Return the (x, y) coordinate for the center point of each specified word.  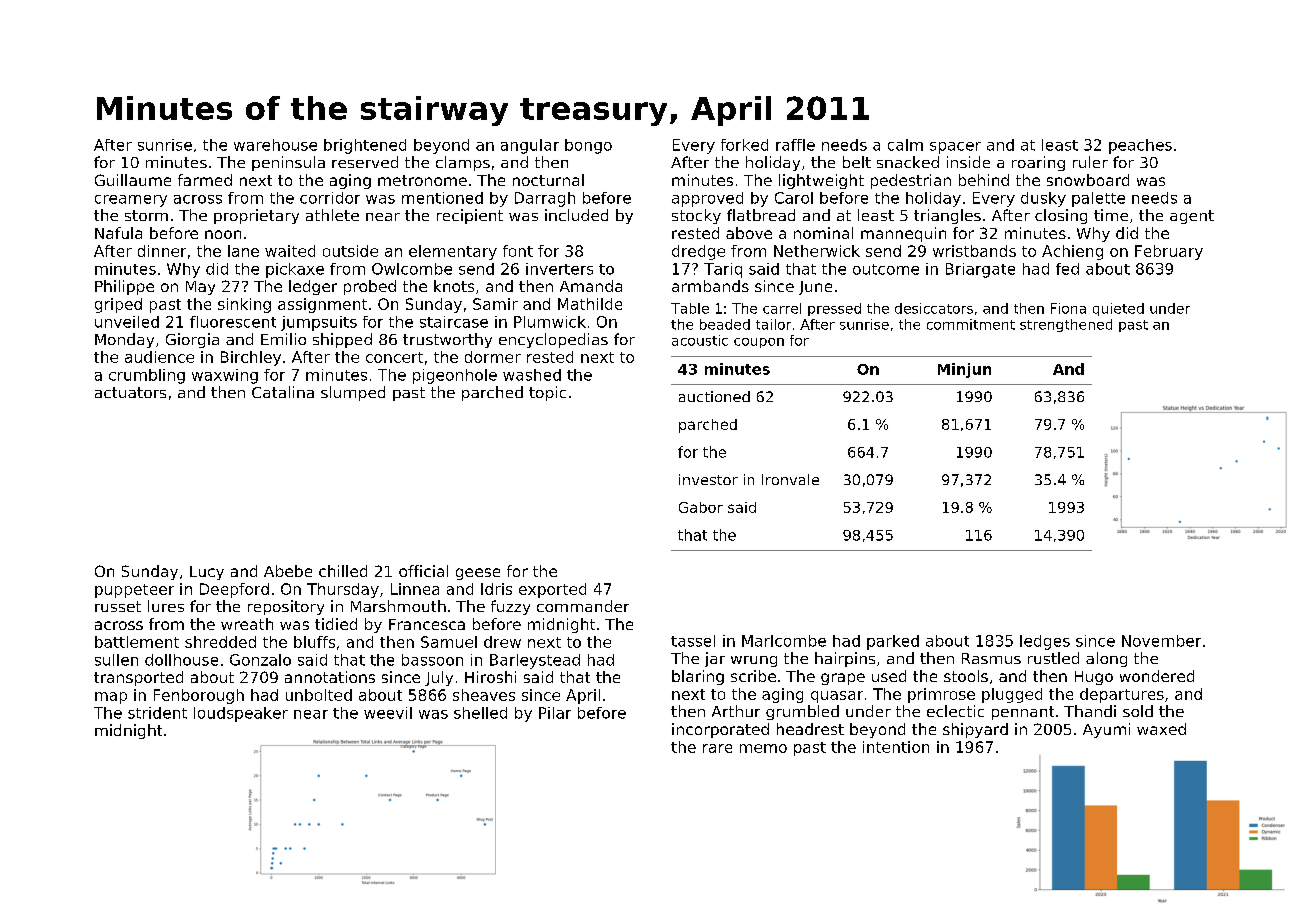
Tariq (723, 270)
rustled (1053, 658)
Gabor (701, 507)
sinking (244, 305)
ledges (1045, 642)
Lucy (207, 573)
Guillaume (133, 180)
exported (552, 590)
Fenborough (199, 696)
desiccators (934, 308)
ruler (1090, 162)
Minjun (964, 370)
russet (118, 606)
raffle (795, 145)
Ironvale (790, 479)
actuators (130, 392)
